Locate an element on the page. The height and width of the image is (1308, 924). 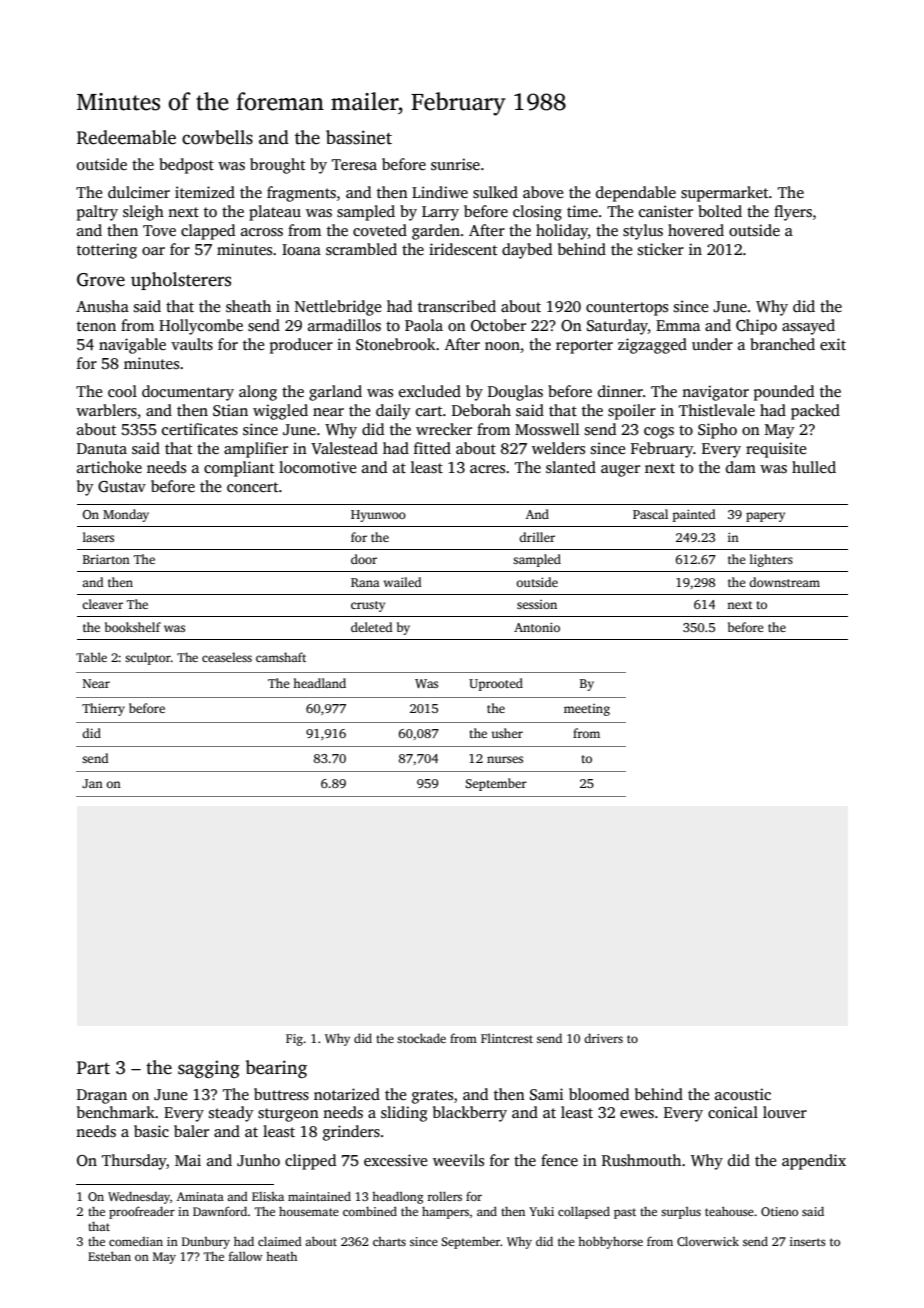
concert is located at coordinates (253, 487).
